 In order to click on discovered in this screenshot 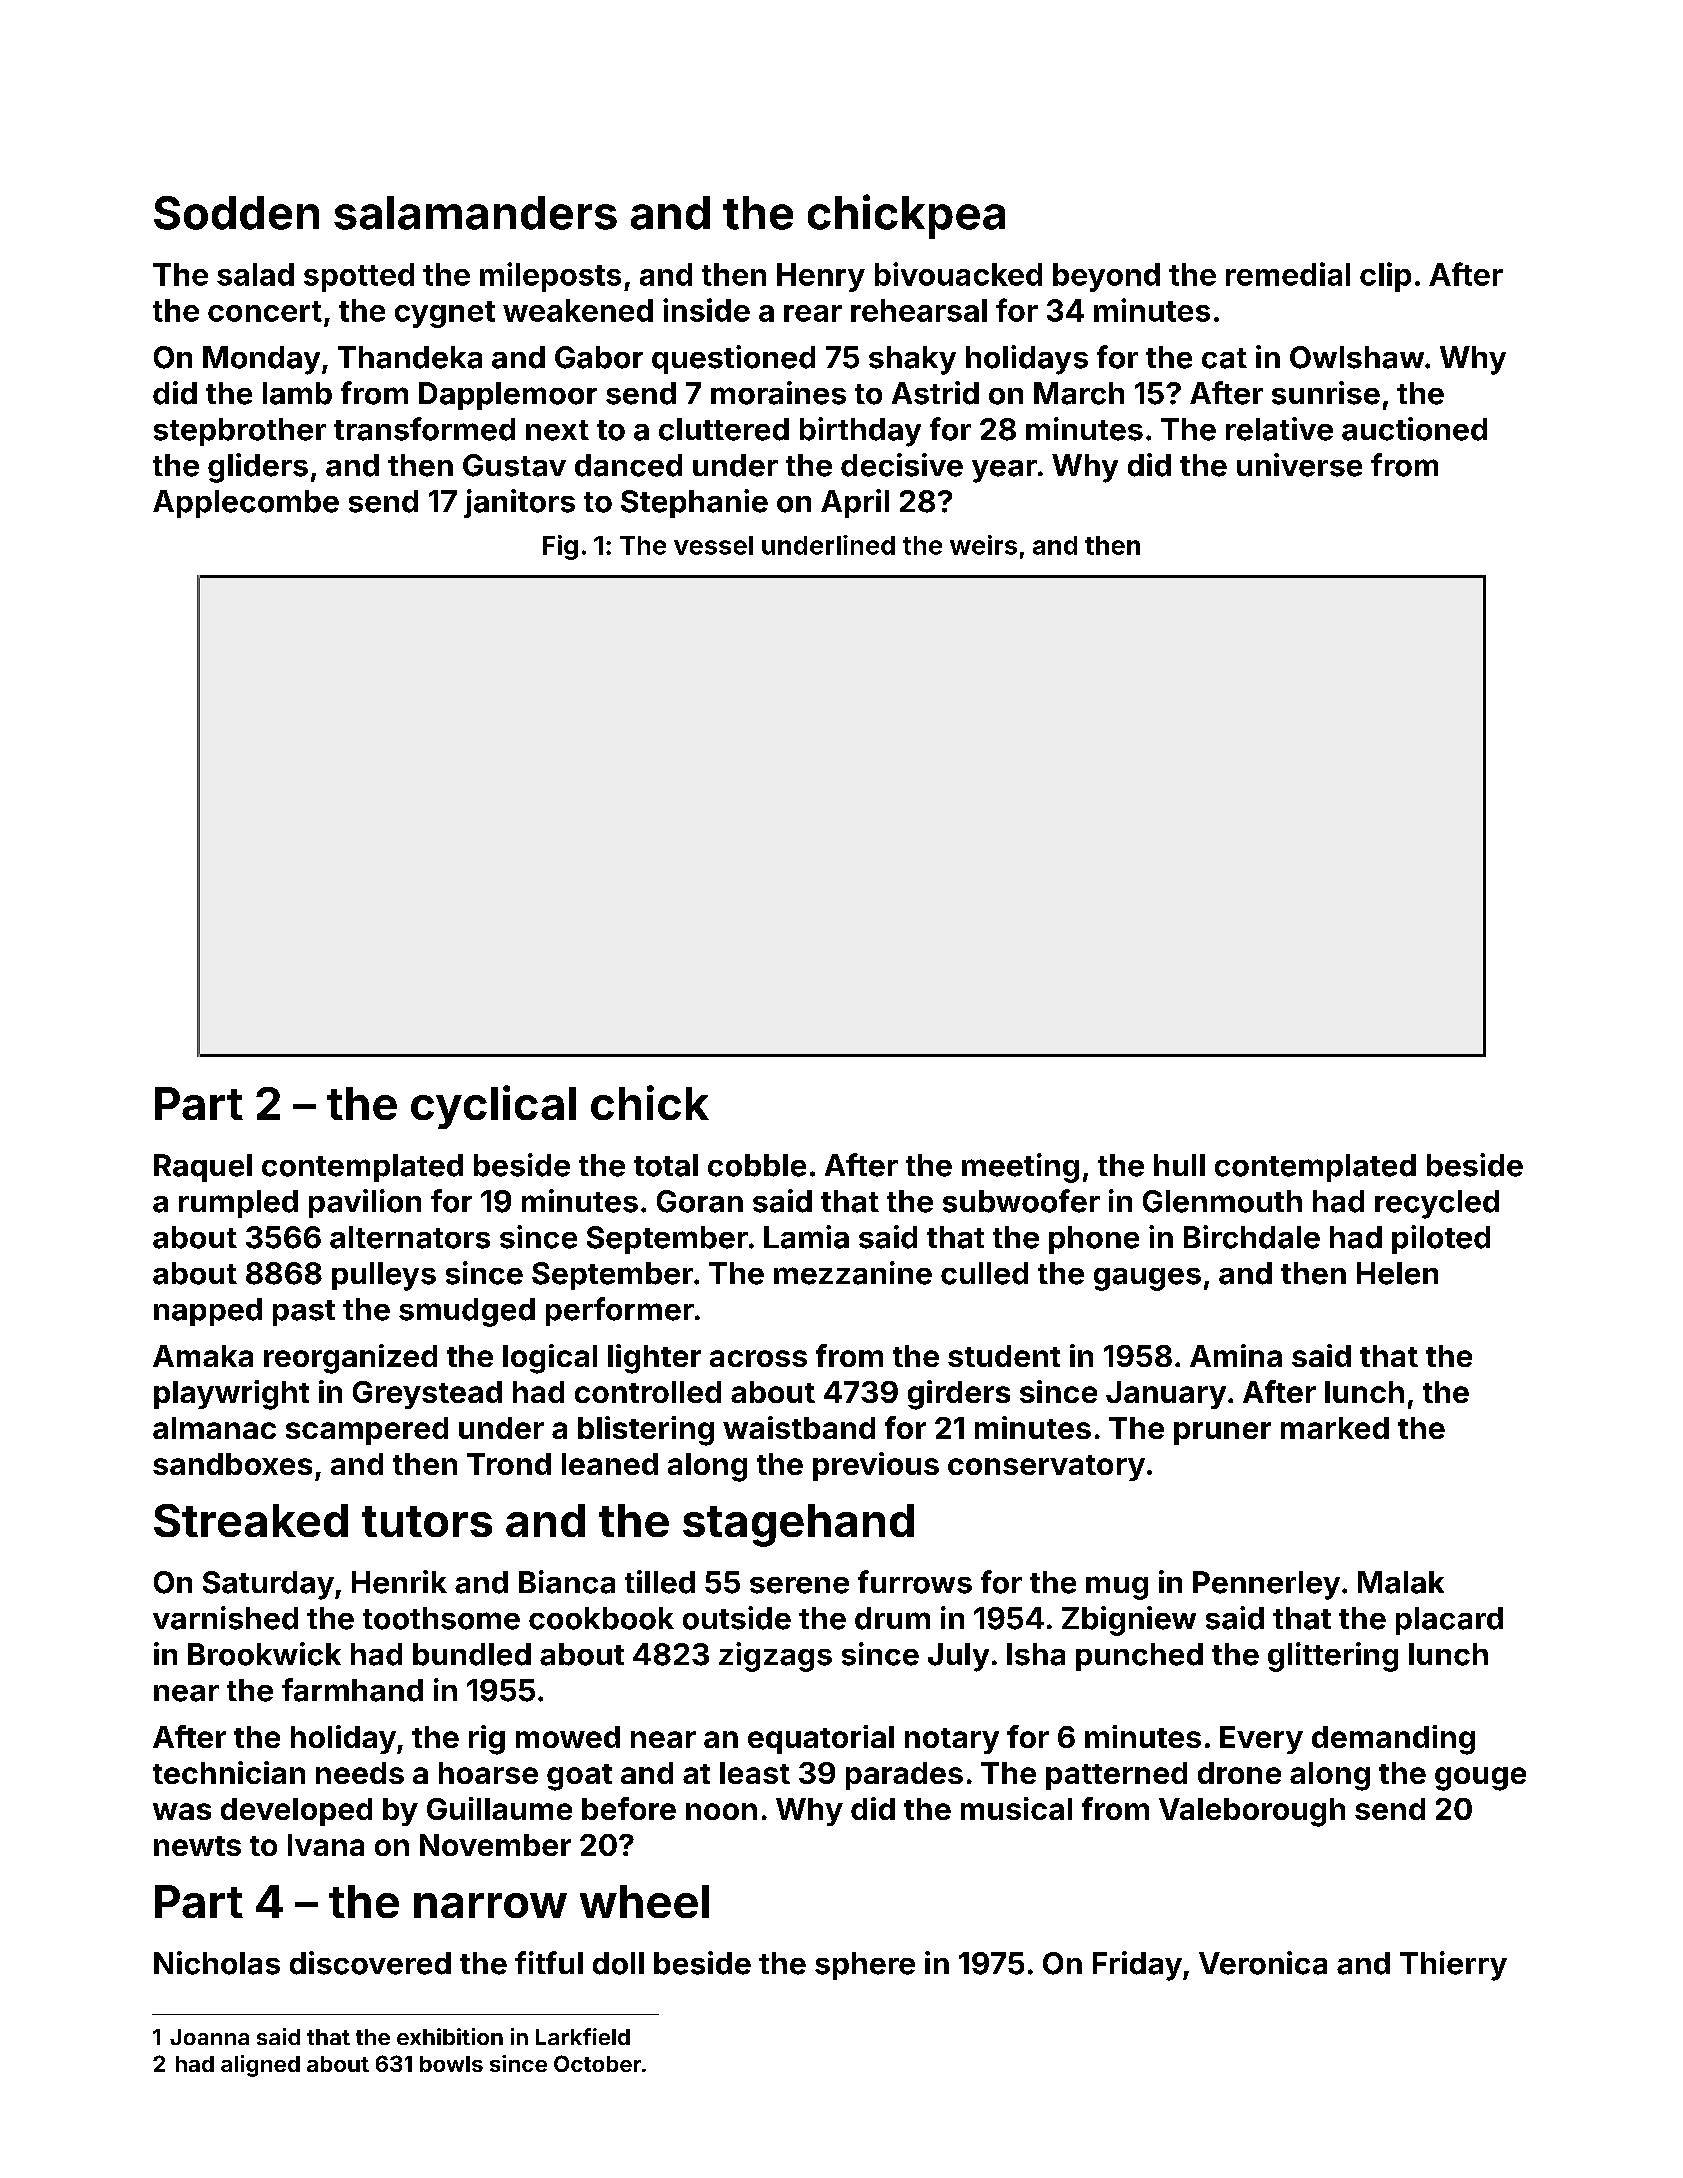, I will do `click(370, 1963)`.
